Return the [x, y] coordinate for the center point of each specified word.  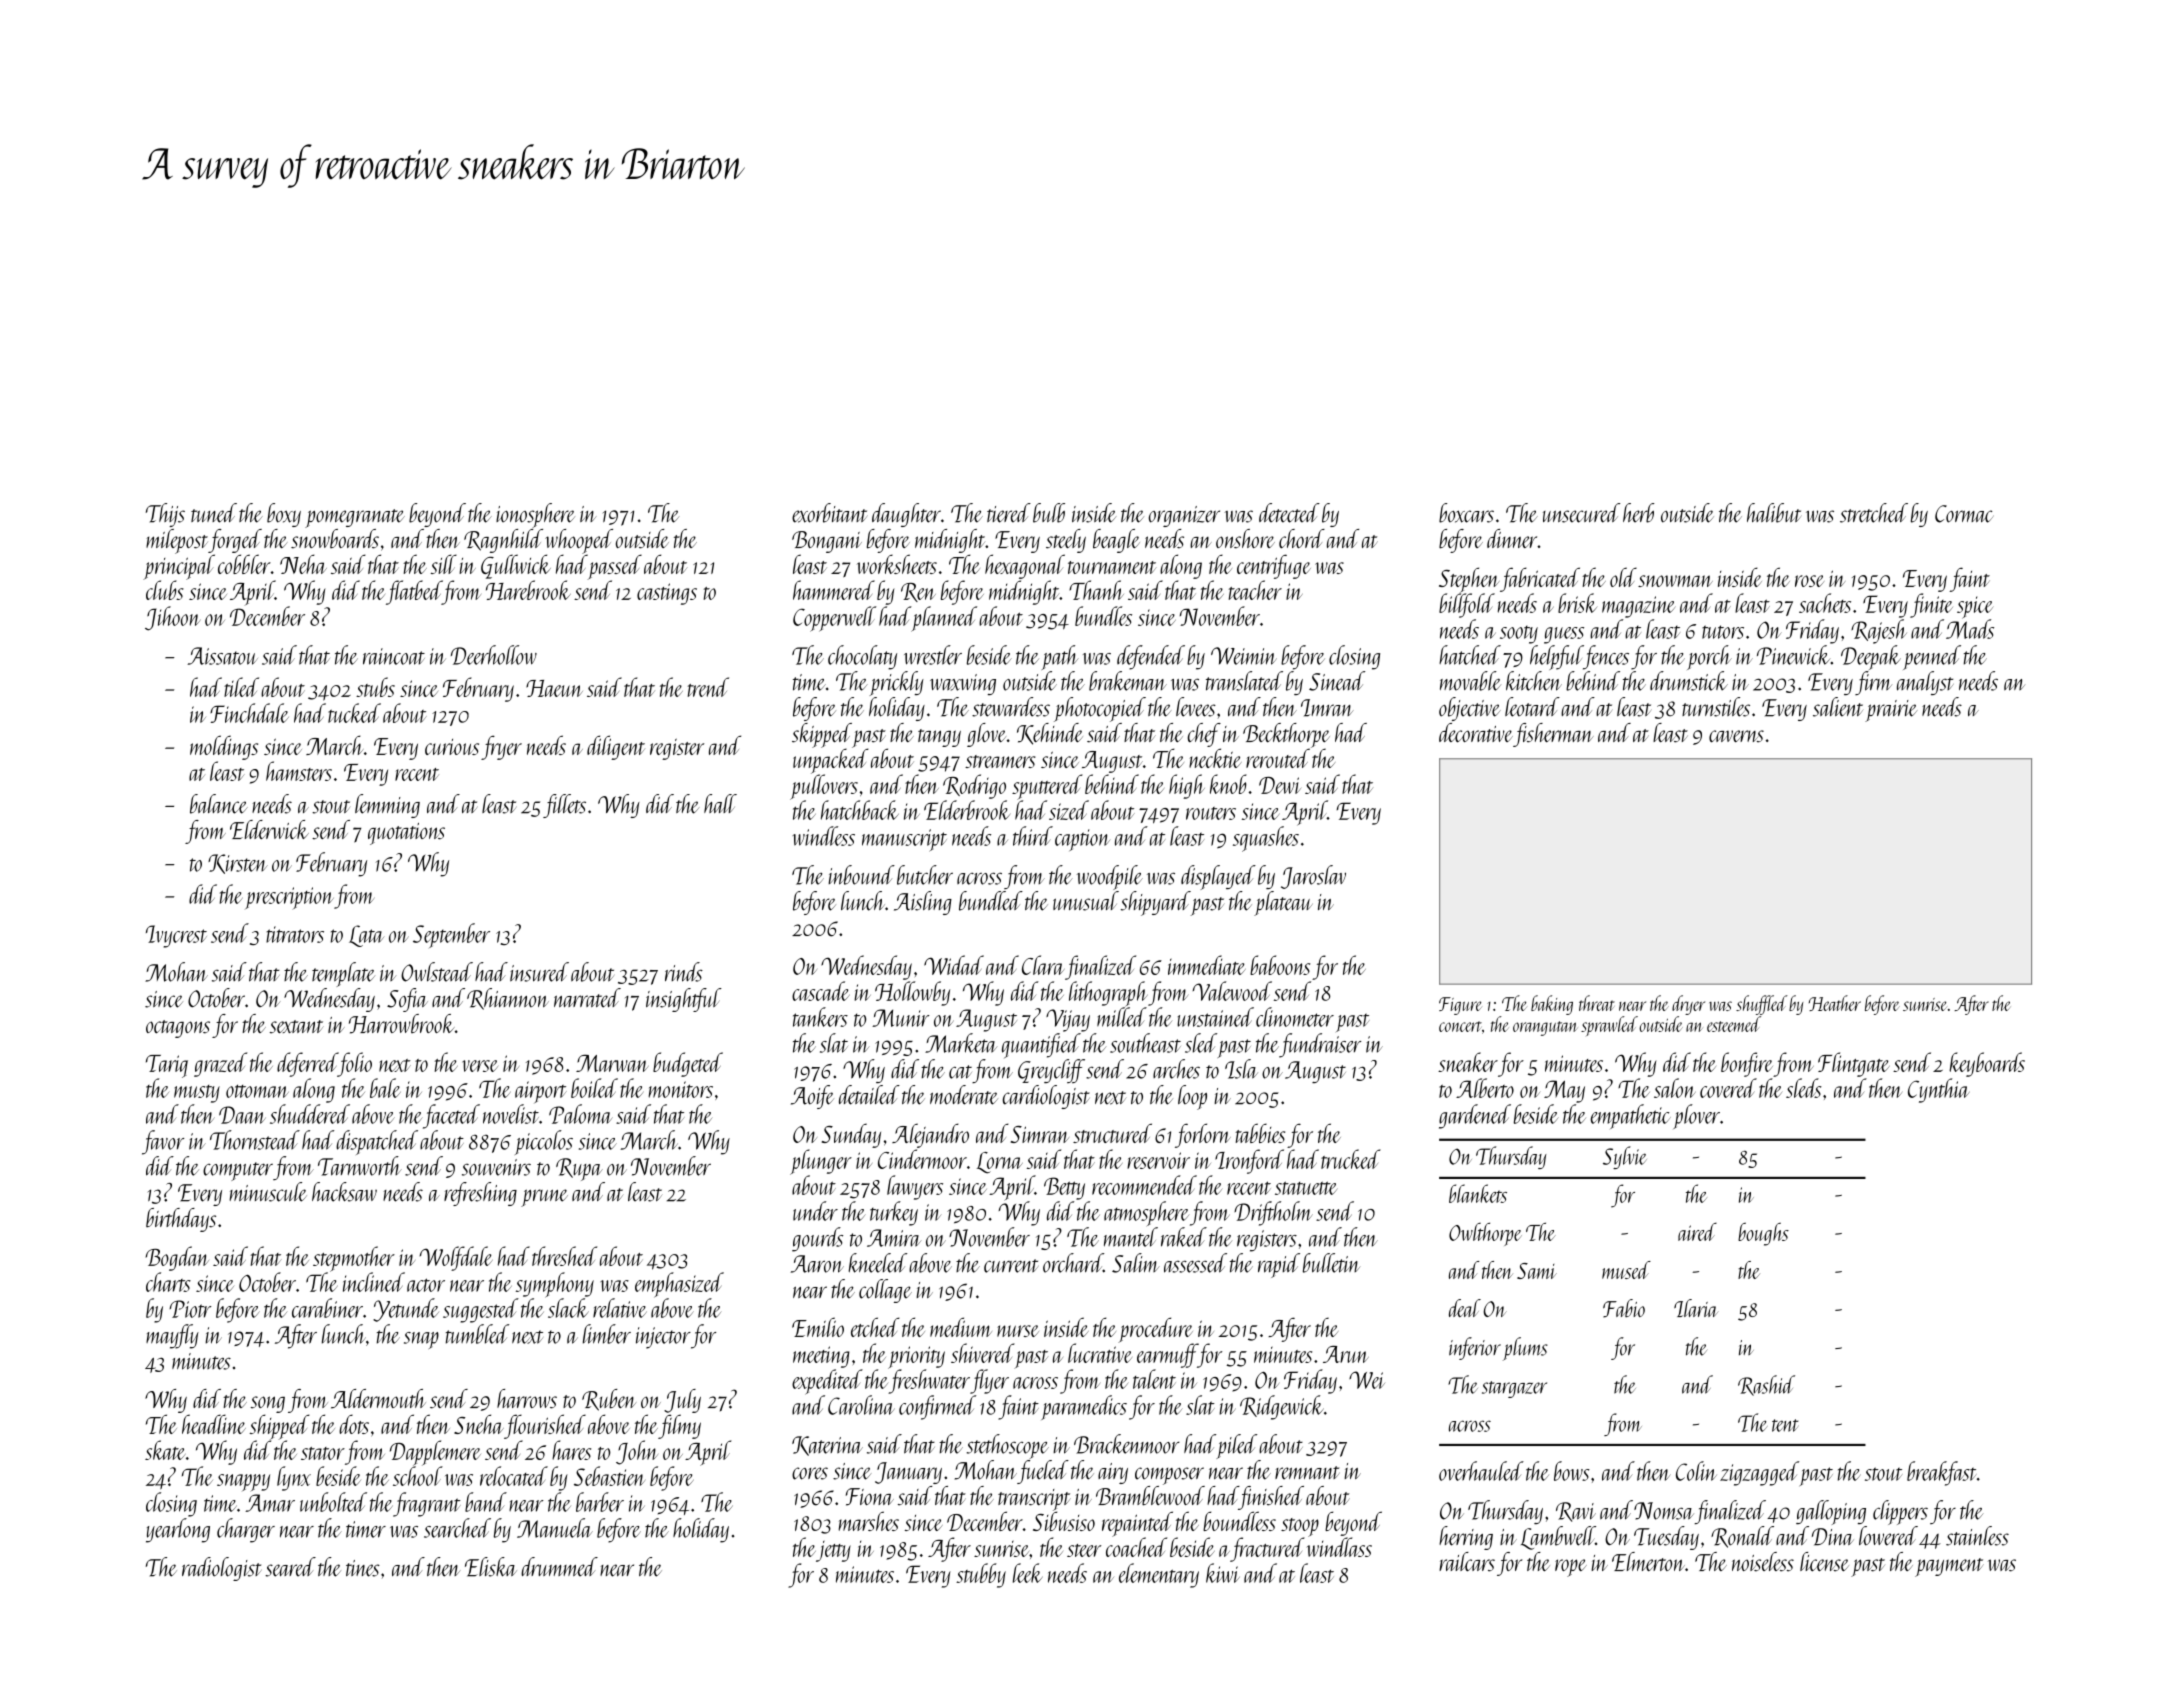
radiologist [221, 1569]
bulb [1049, 513]
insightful [684, 1000]
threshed [564, 1256]
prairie [1891, 711]
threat [1597, 1003]
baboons [1280, 965]
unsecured [1581, 513]
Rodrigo [974, 786]
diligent [616, 747]
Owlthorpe [1485, 1234]
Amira [894, 1238]
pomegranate [355, 518]
